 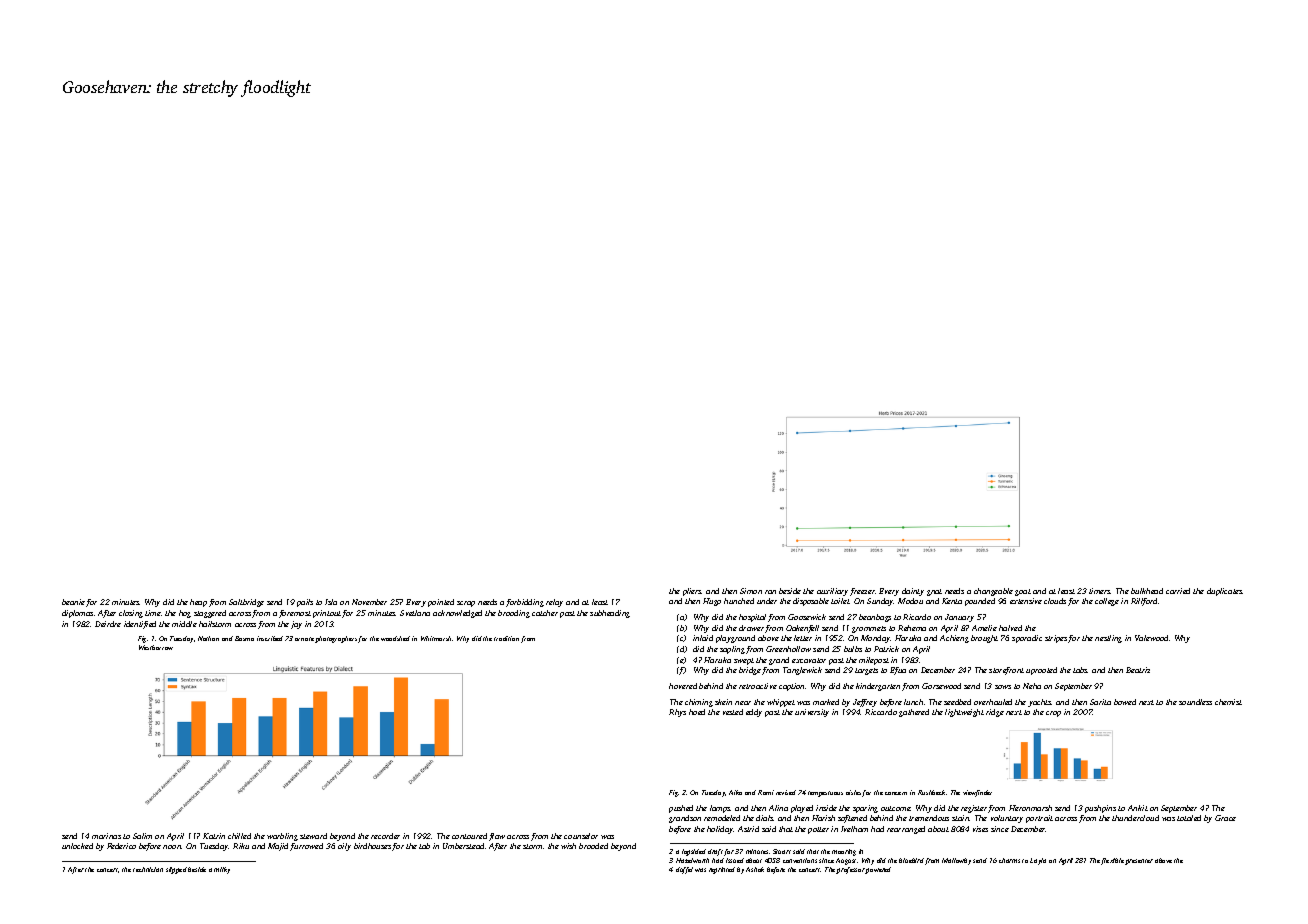 I want to click on Rhys, so click(x=677, y=713).
